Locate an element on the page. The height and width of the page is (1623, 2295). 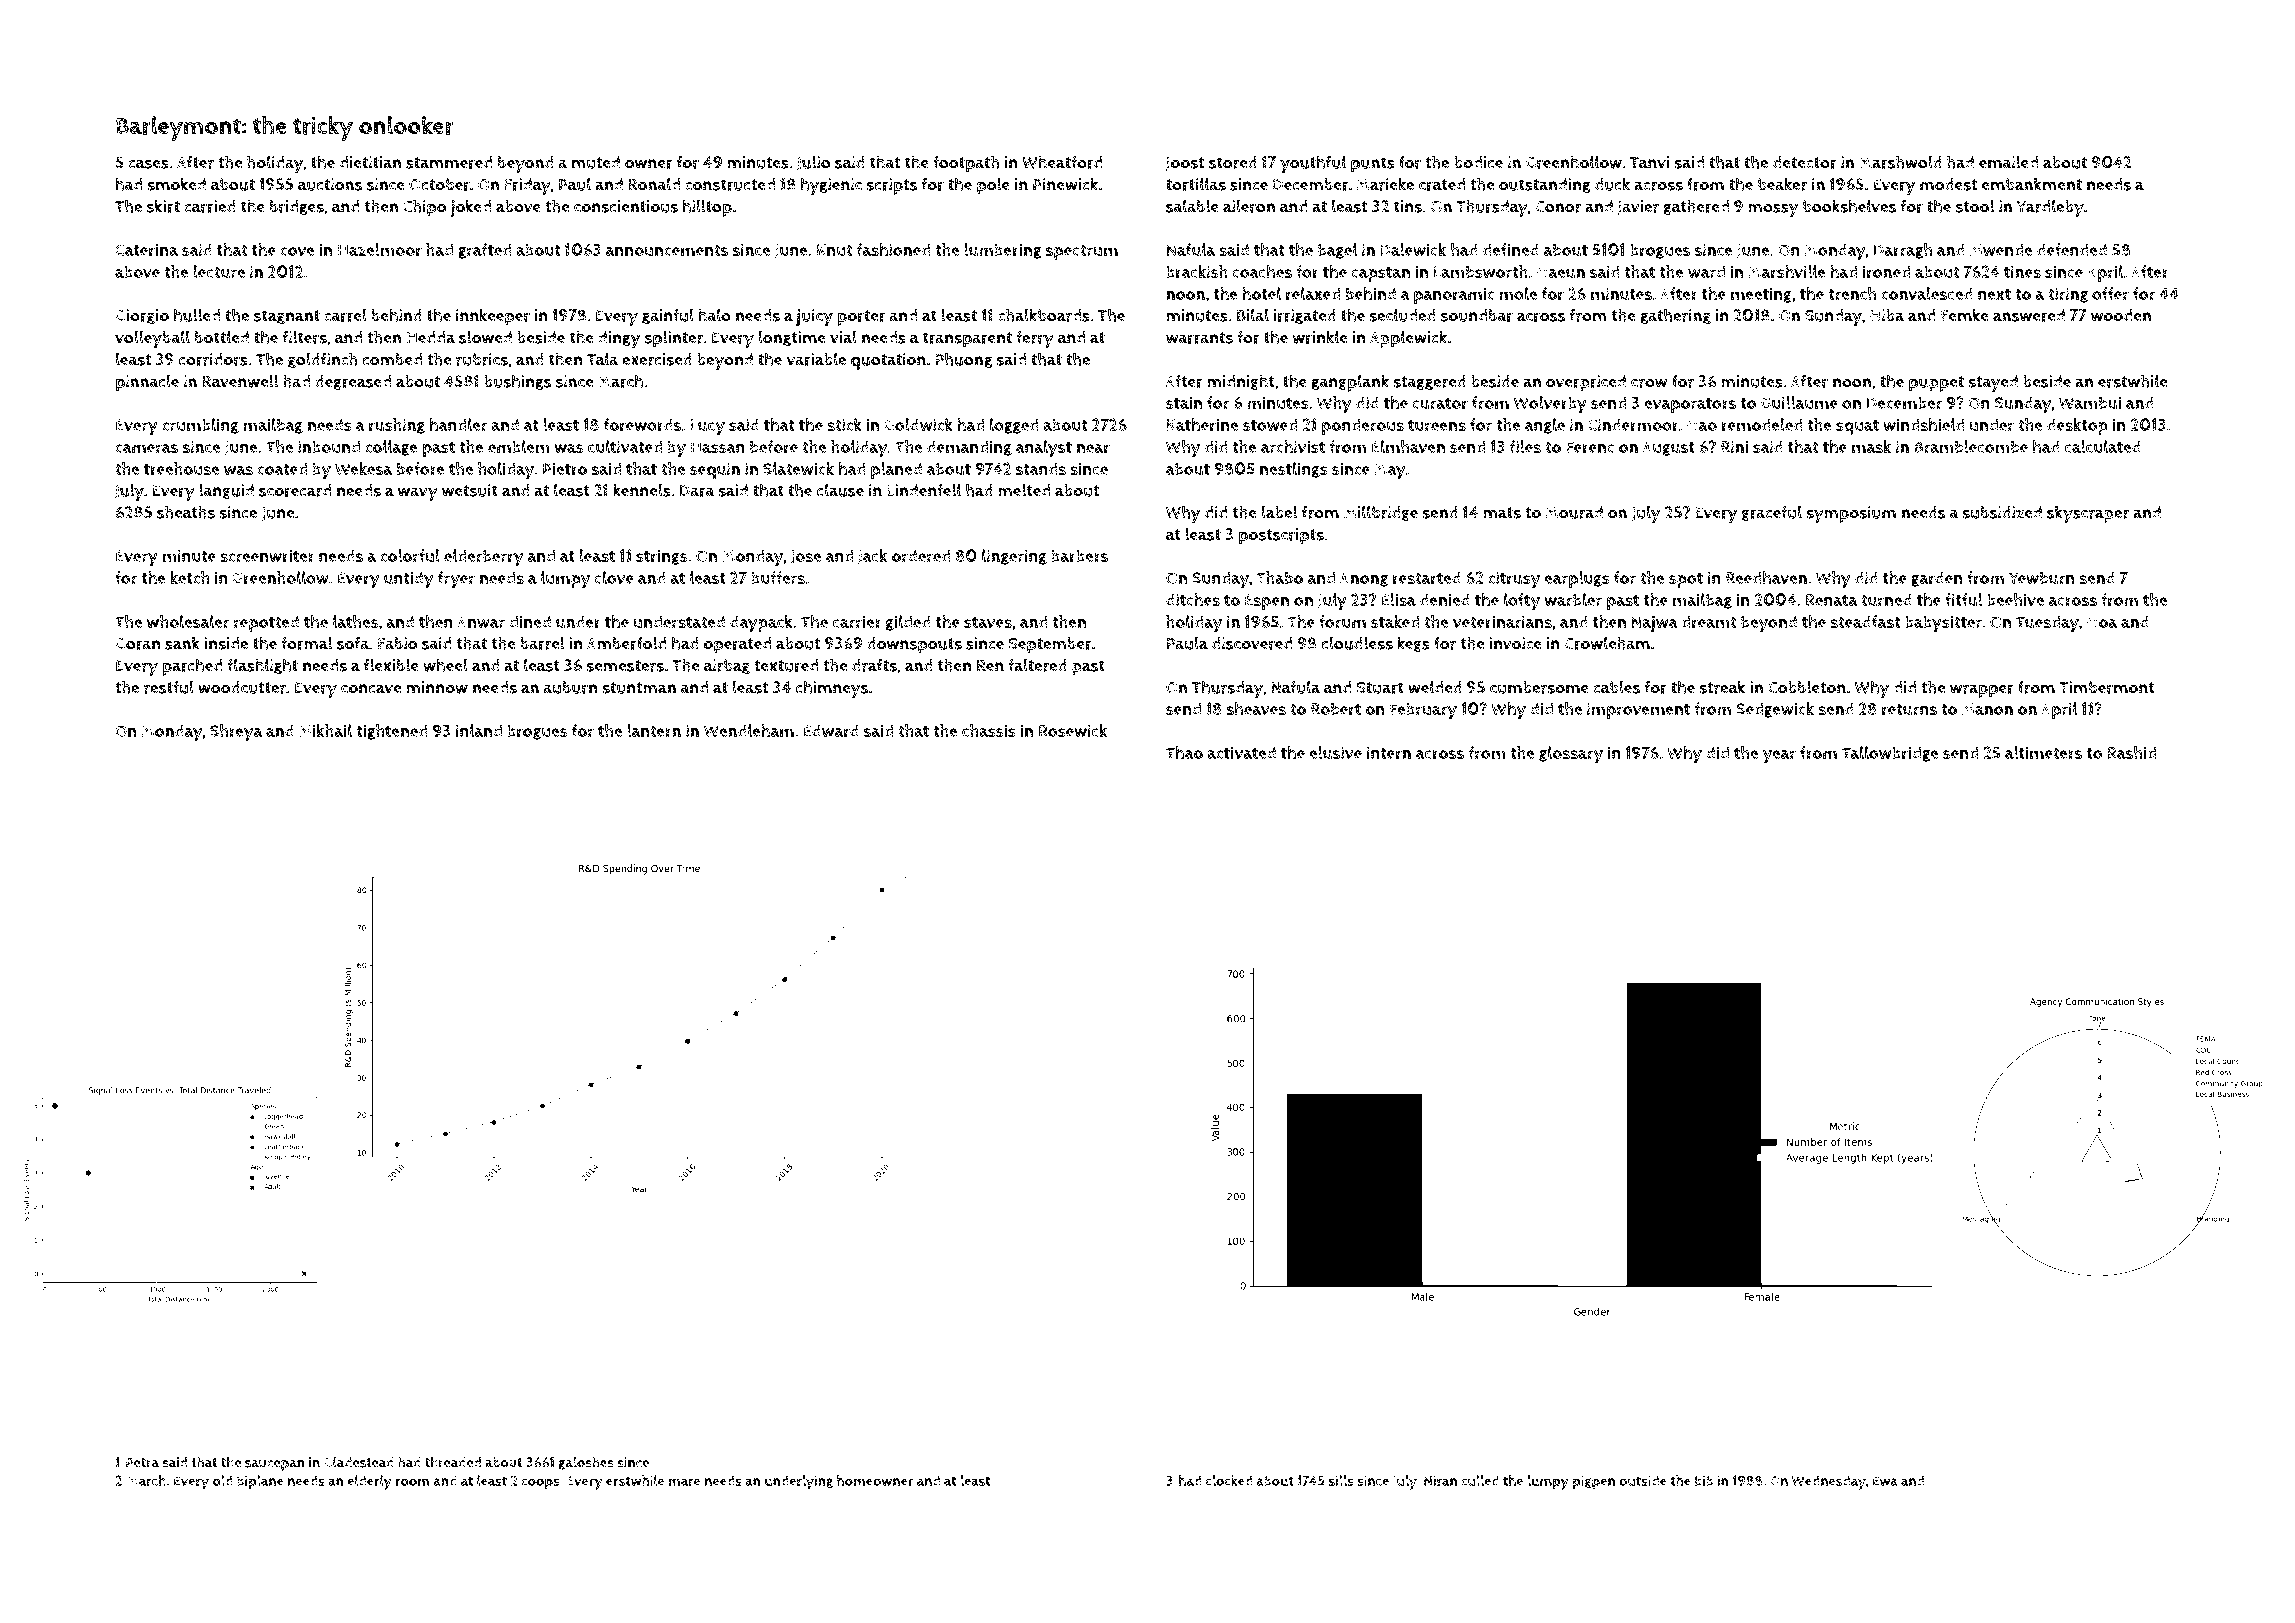
Robert is located at coordinates (1336, 709).
